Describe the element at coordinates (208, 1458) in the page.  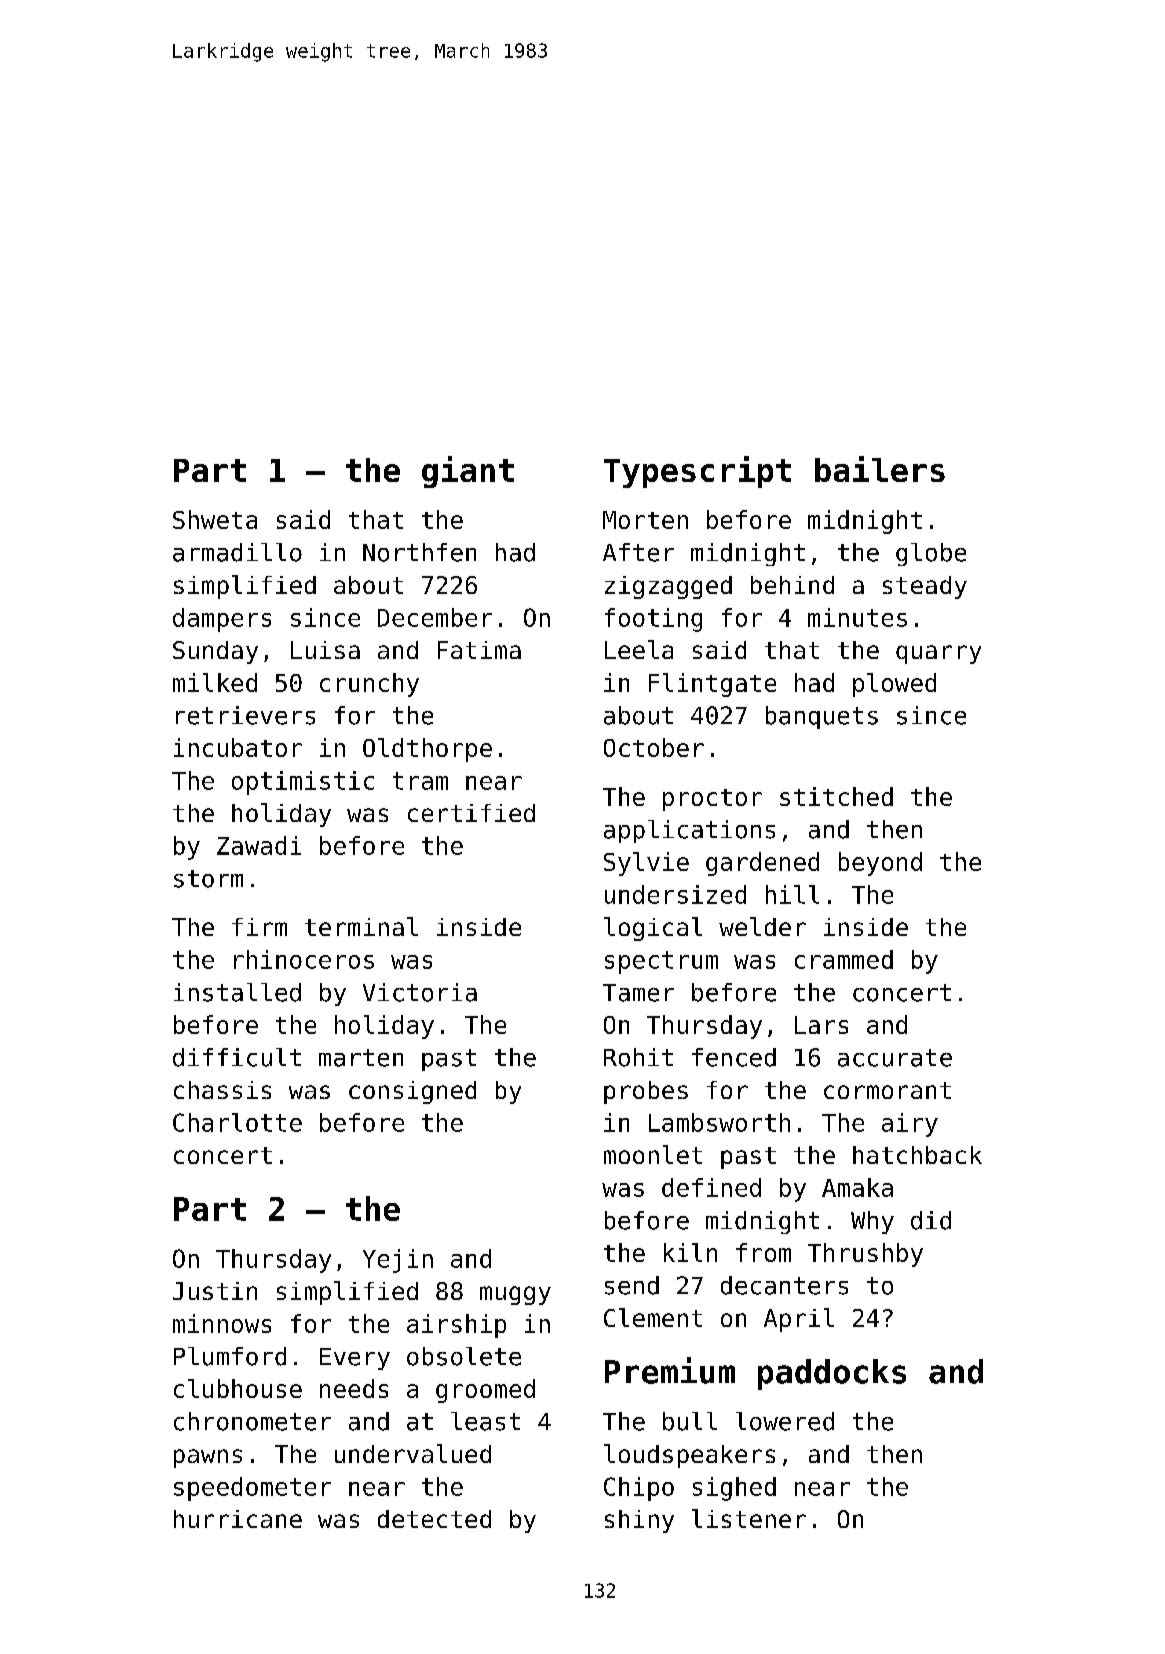
I see `pawns` at that location.
